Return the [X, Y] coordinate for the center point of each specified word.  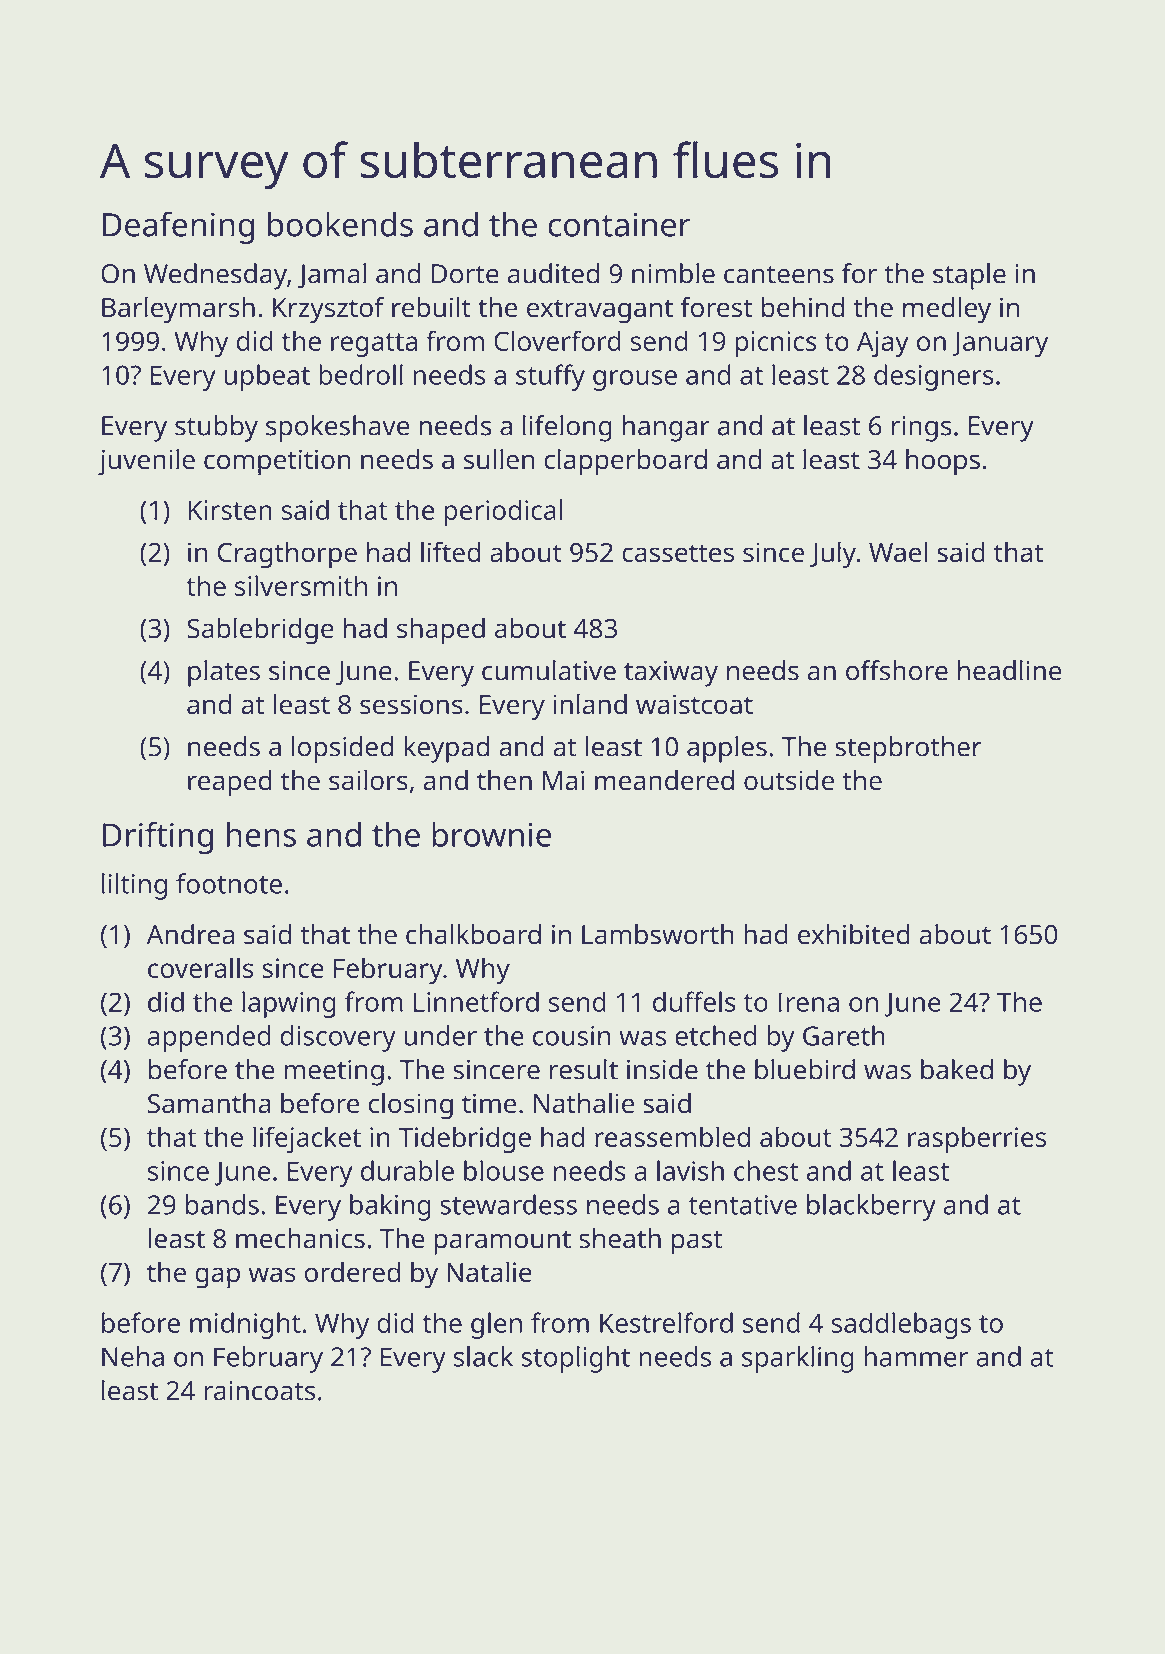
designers [934, 377]
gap [217, 1278]
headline [1010, 670]
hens [261, 834]
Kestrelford [666, 1322]
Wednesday [215, 276]
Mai [563, 780]
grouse [635, 380]
